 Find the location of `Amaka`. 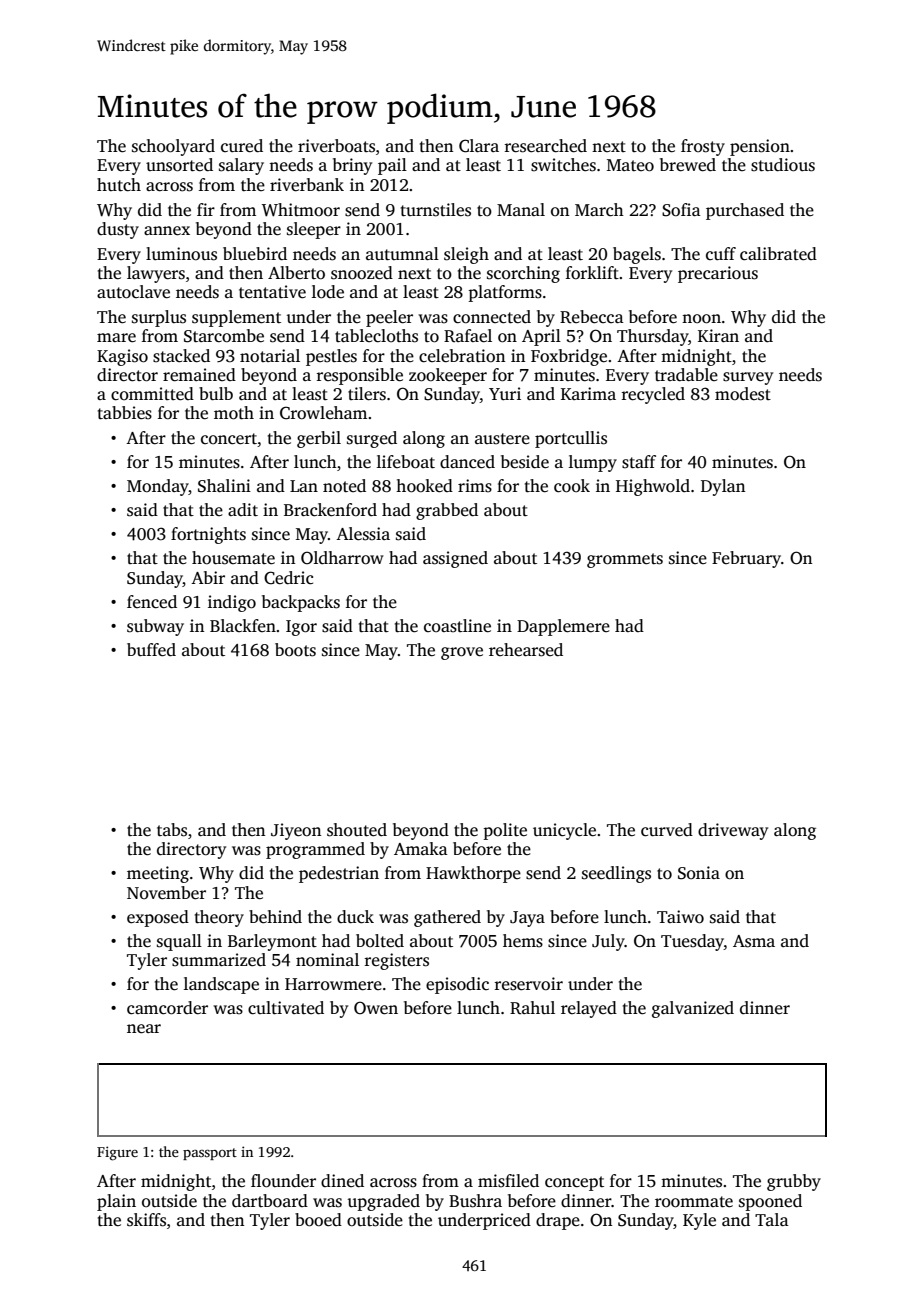

Amaka is located at coordinates (421, 848).
